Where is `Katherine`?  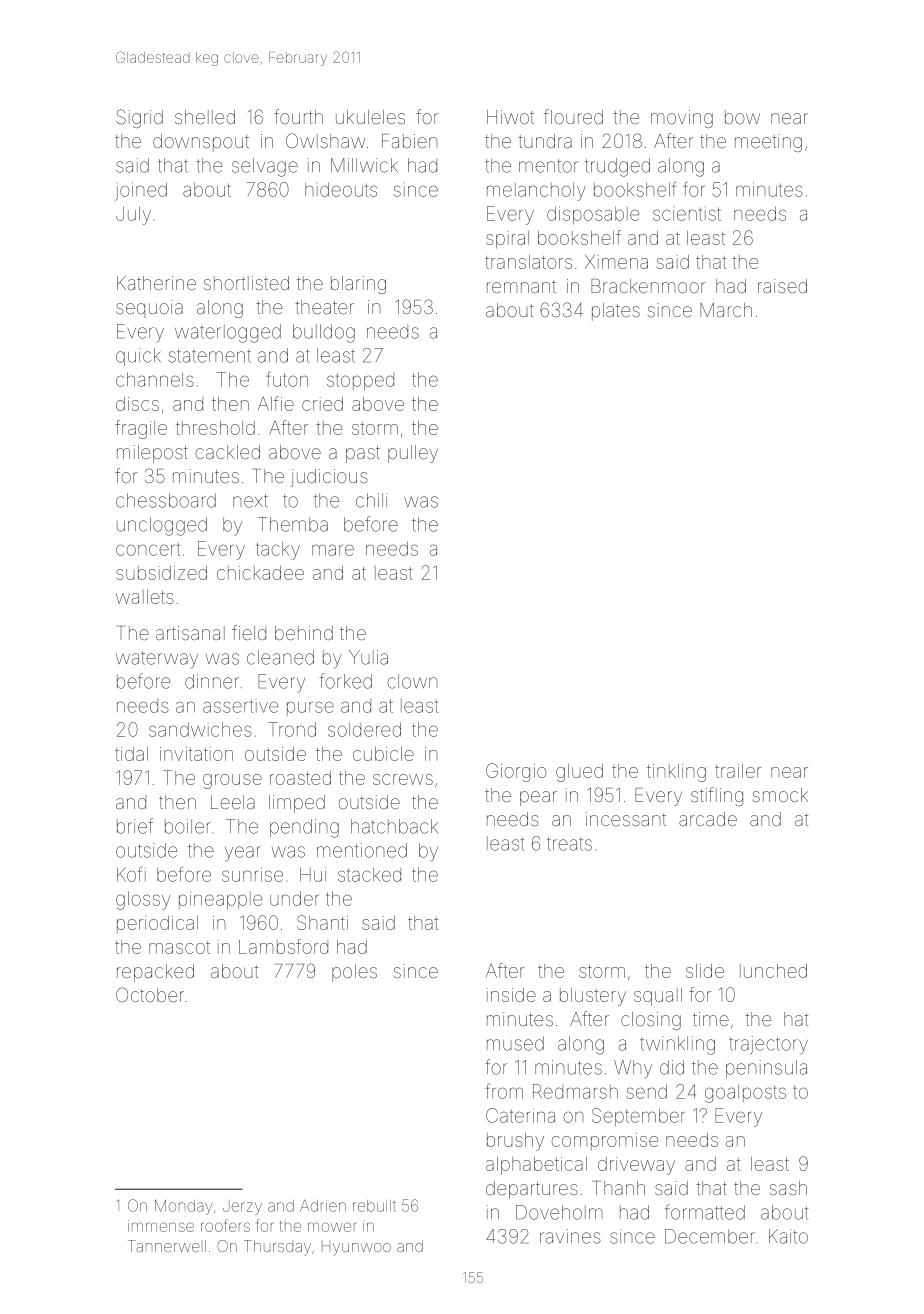
Katherine is located at coordinates (156, 283).
